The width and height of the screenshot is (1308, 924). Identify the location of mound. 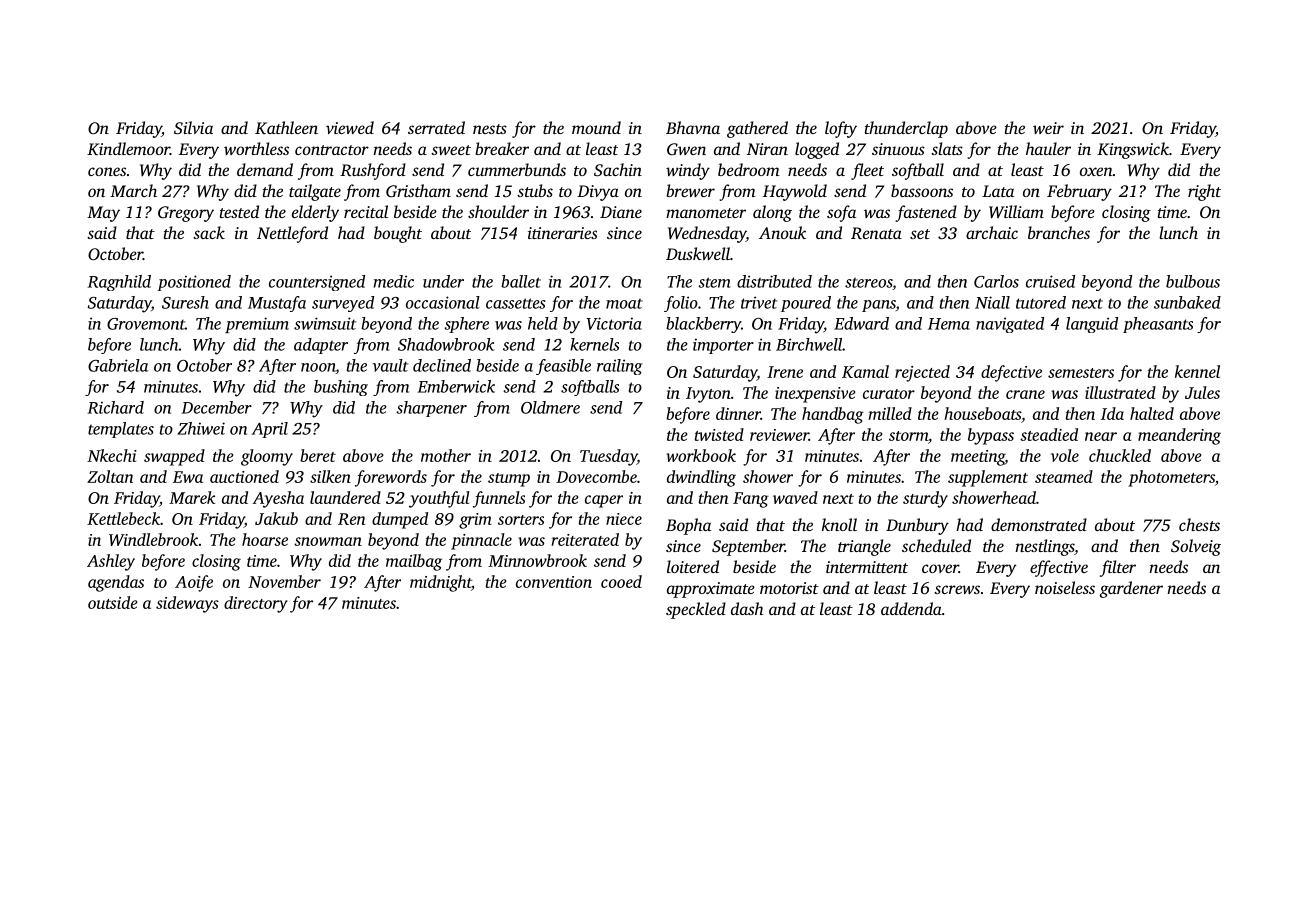
(596, 127).
